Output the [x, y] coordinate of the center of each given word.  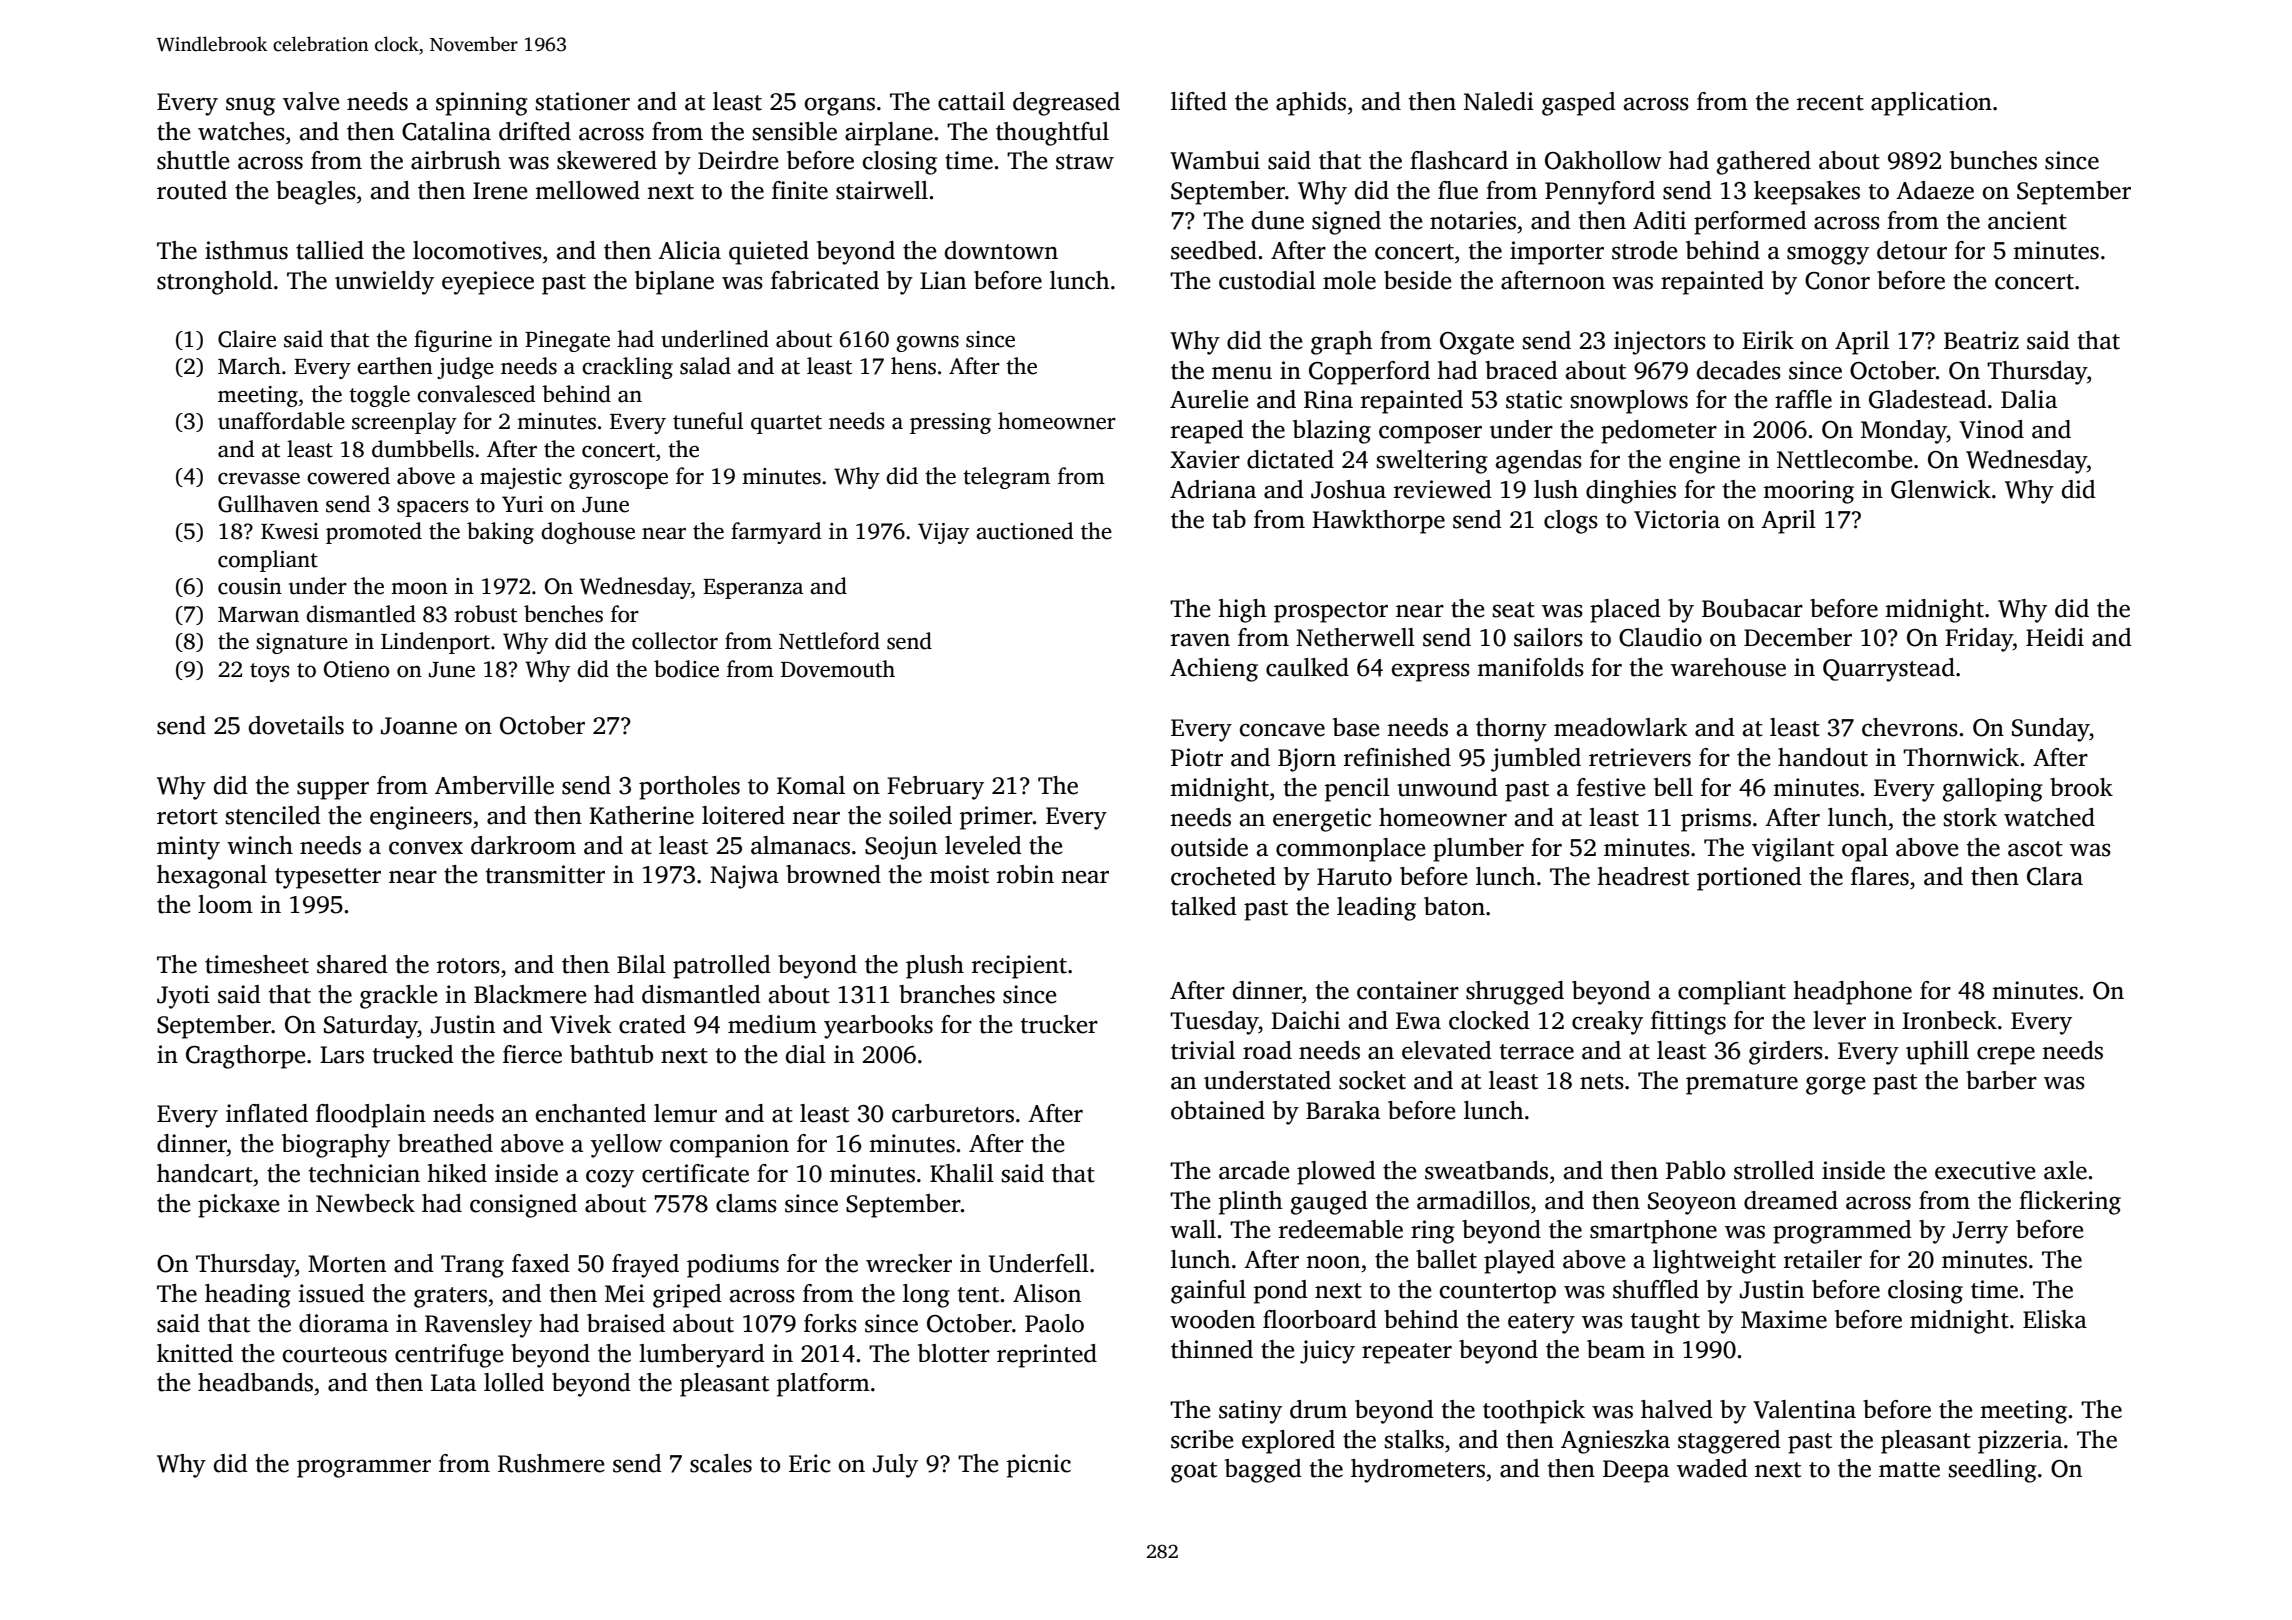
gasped [1579, 104]
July [895, 1466]
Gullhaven [268, 504]
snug [250, 106]
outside [1209, 847]
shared [352, 964]
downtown [1001, 250]
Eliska [2055, 1319]
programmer [364, 1468]
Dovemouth [838, 669]
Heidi [2055, 637]
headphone [1852, 993]
